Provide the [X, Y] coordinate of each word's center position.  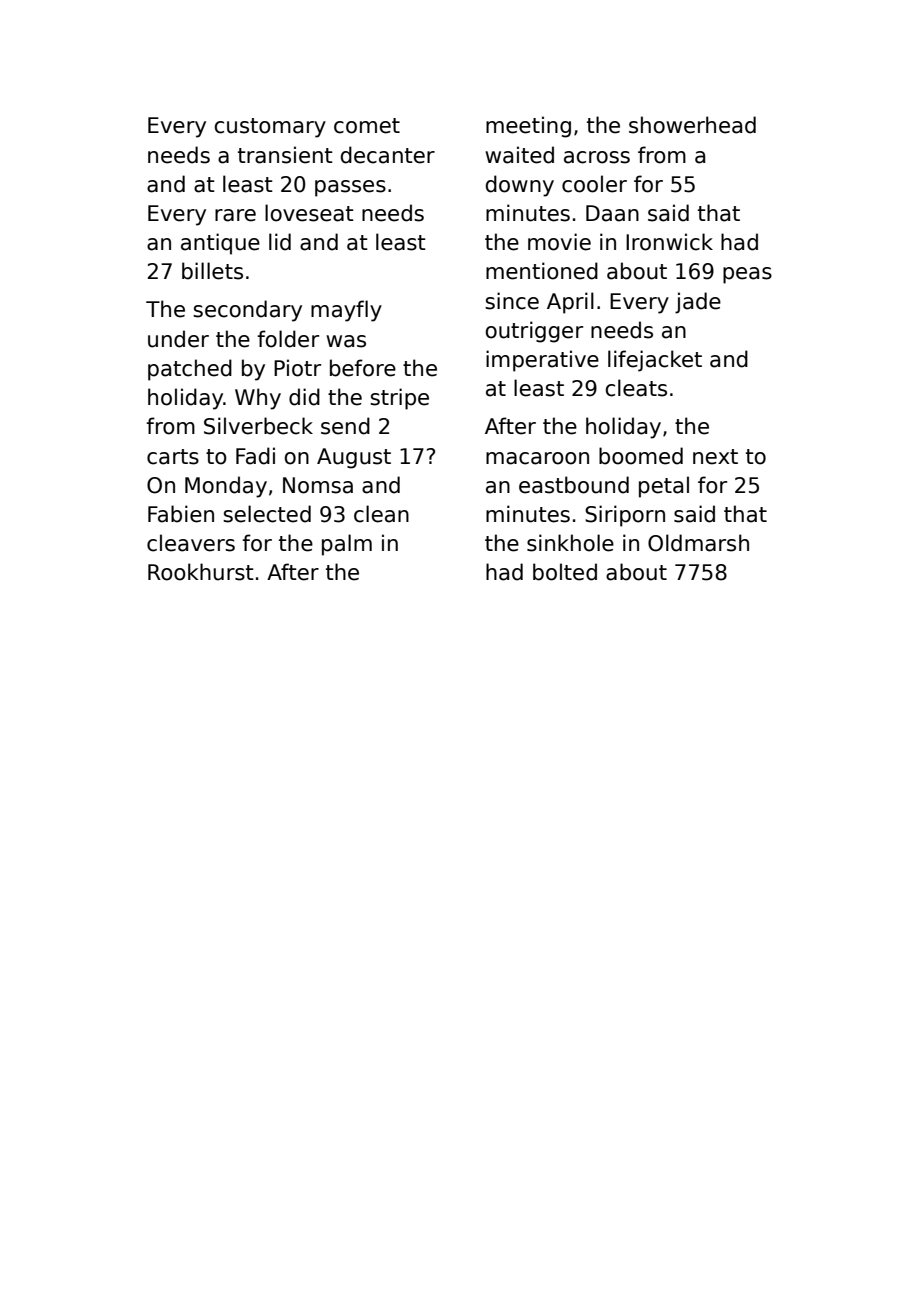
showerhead [692, 125]
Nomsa [318, 485]
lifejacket [655, 361]
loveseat [309, 213]
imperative [542, 361]
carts [173, 457]
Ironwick [669, 242]
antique [220, 244]
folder [288, 339]
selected [267, 514]
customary [270, 128]
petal [664, 487]
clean [381, 514]
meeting [528, 127]
